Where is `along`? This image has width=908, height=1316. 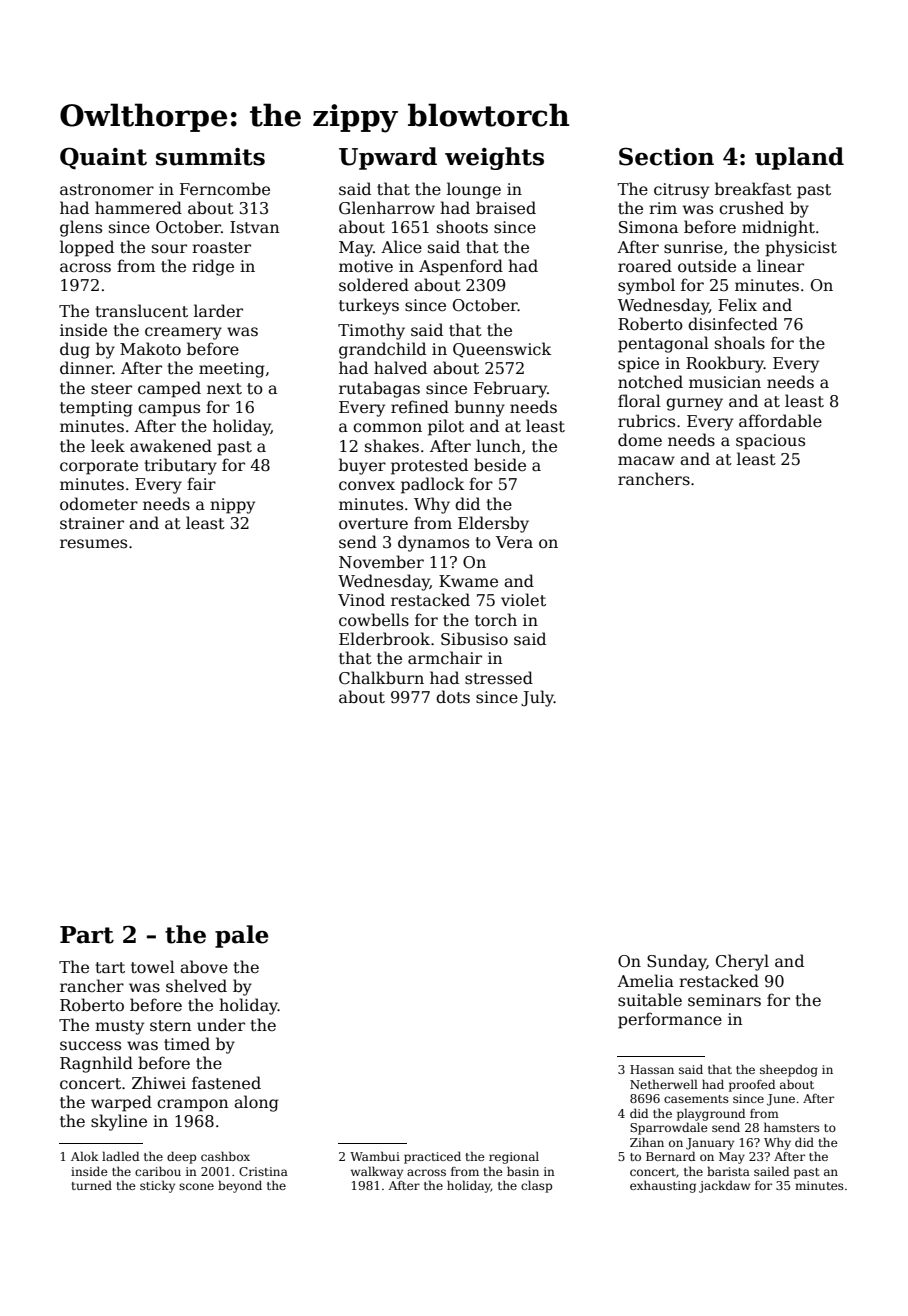 along is located at coordinates (256, 1103).
